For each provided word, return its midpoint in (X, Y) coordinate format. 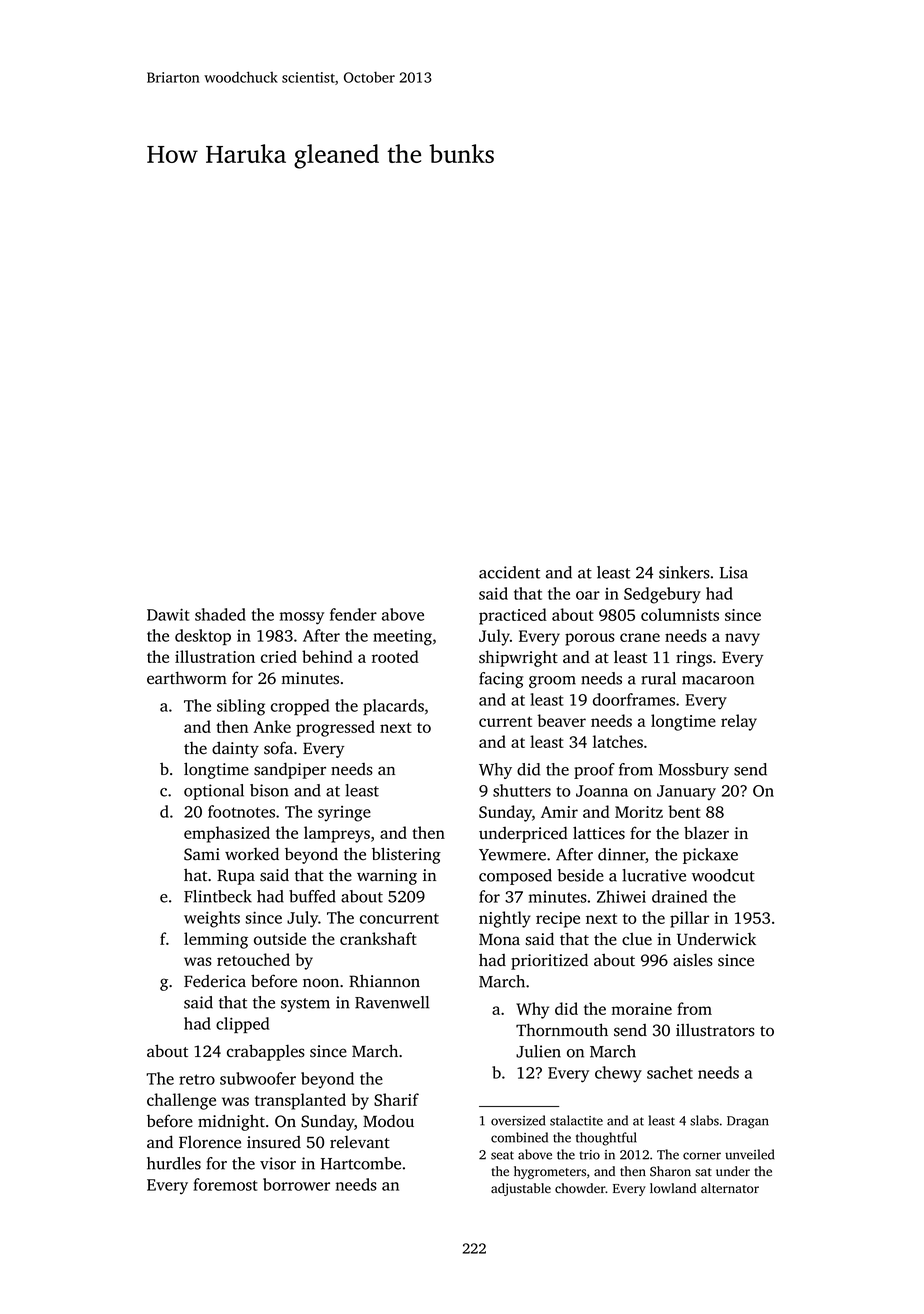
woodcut (723, 875)
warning (387, 877)
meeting (402, 637)
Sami (202, 854)
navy (742, 639)
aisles (693, 960)
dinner (622, 855)
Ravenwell (392, 1002)
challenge (181, 1101)
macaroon (718, 680)
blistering (406, 855)
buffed (312, 896)
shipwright (518, 658)
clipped (242, 1025)
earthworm (187, 678)
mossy (302, 618)
